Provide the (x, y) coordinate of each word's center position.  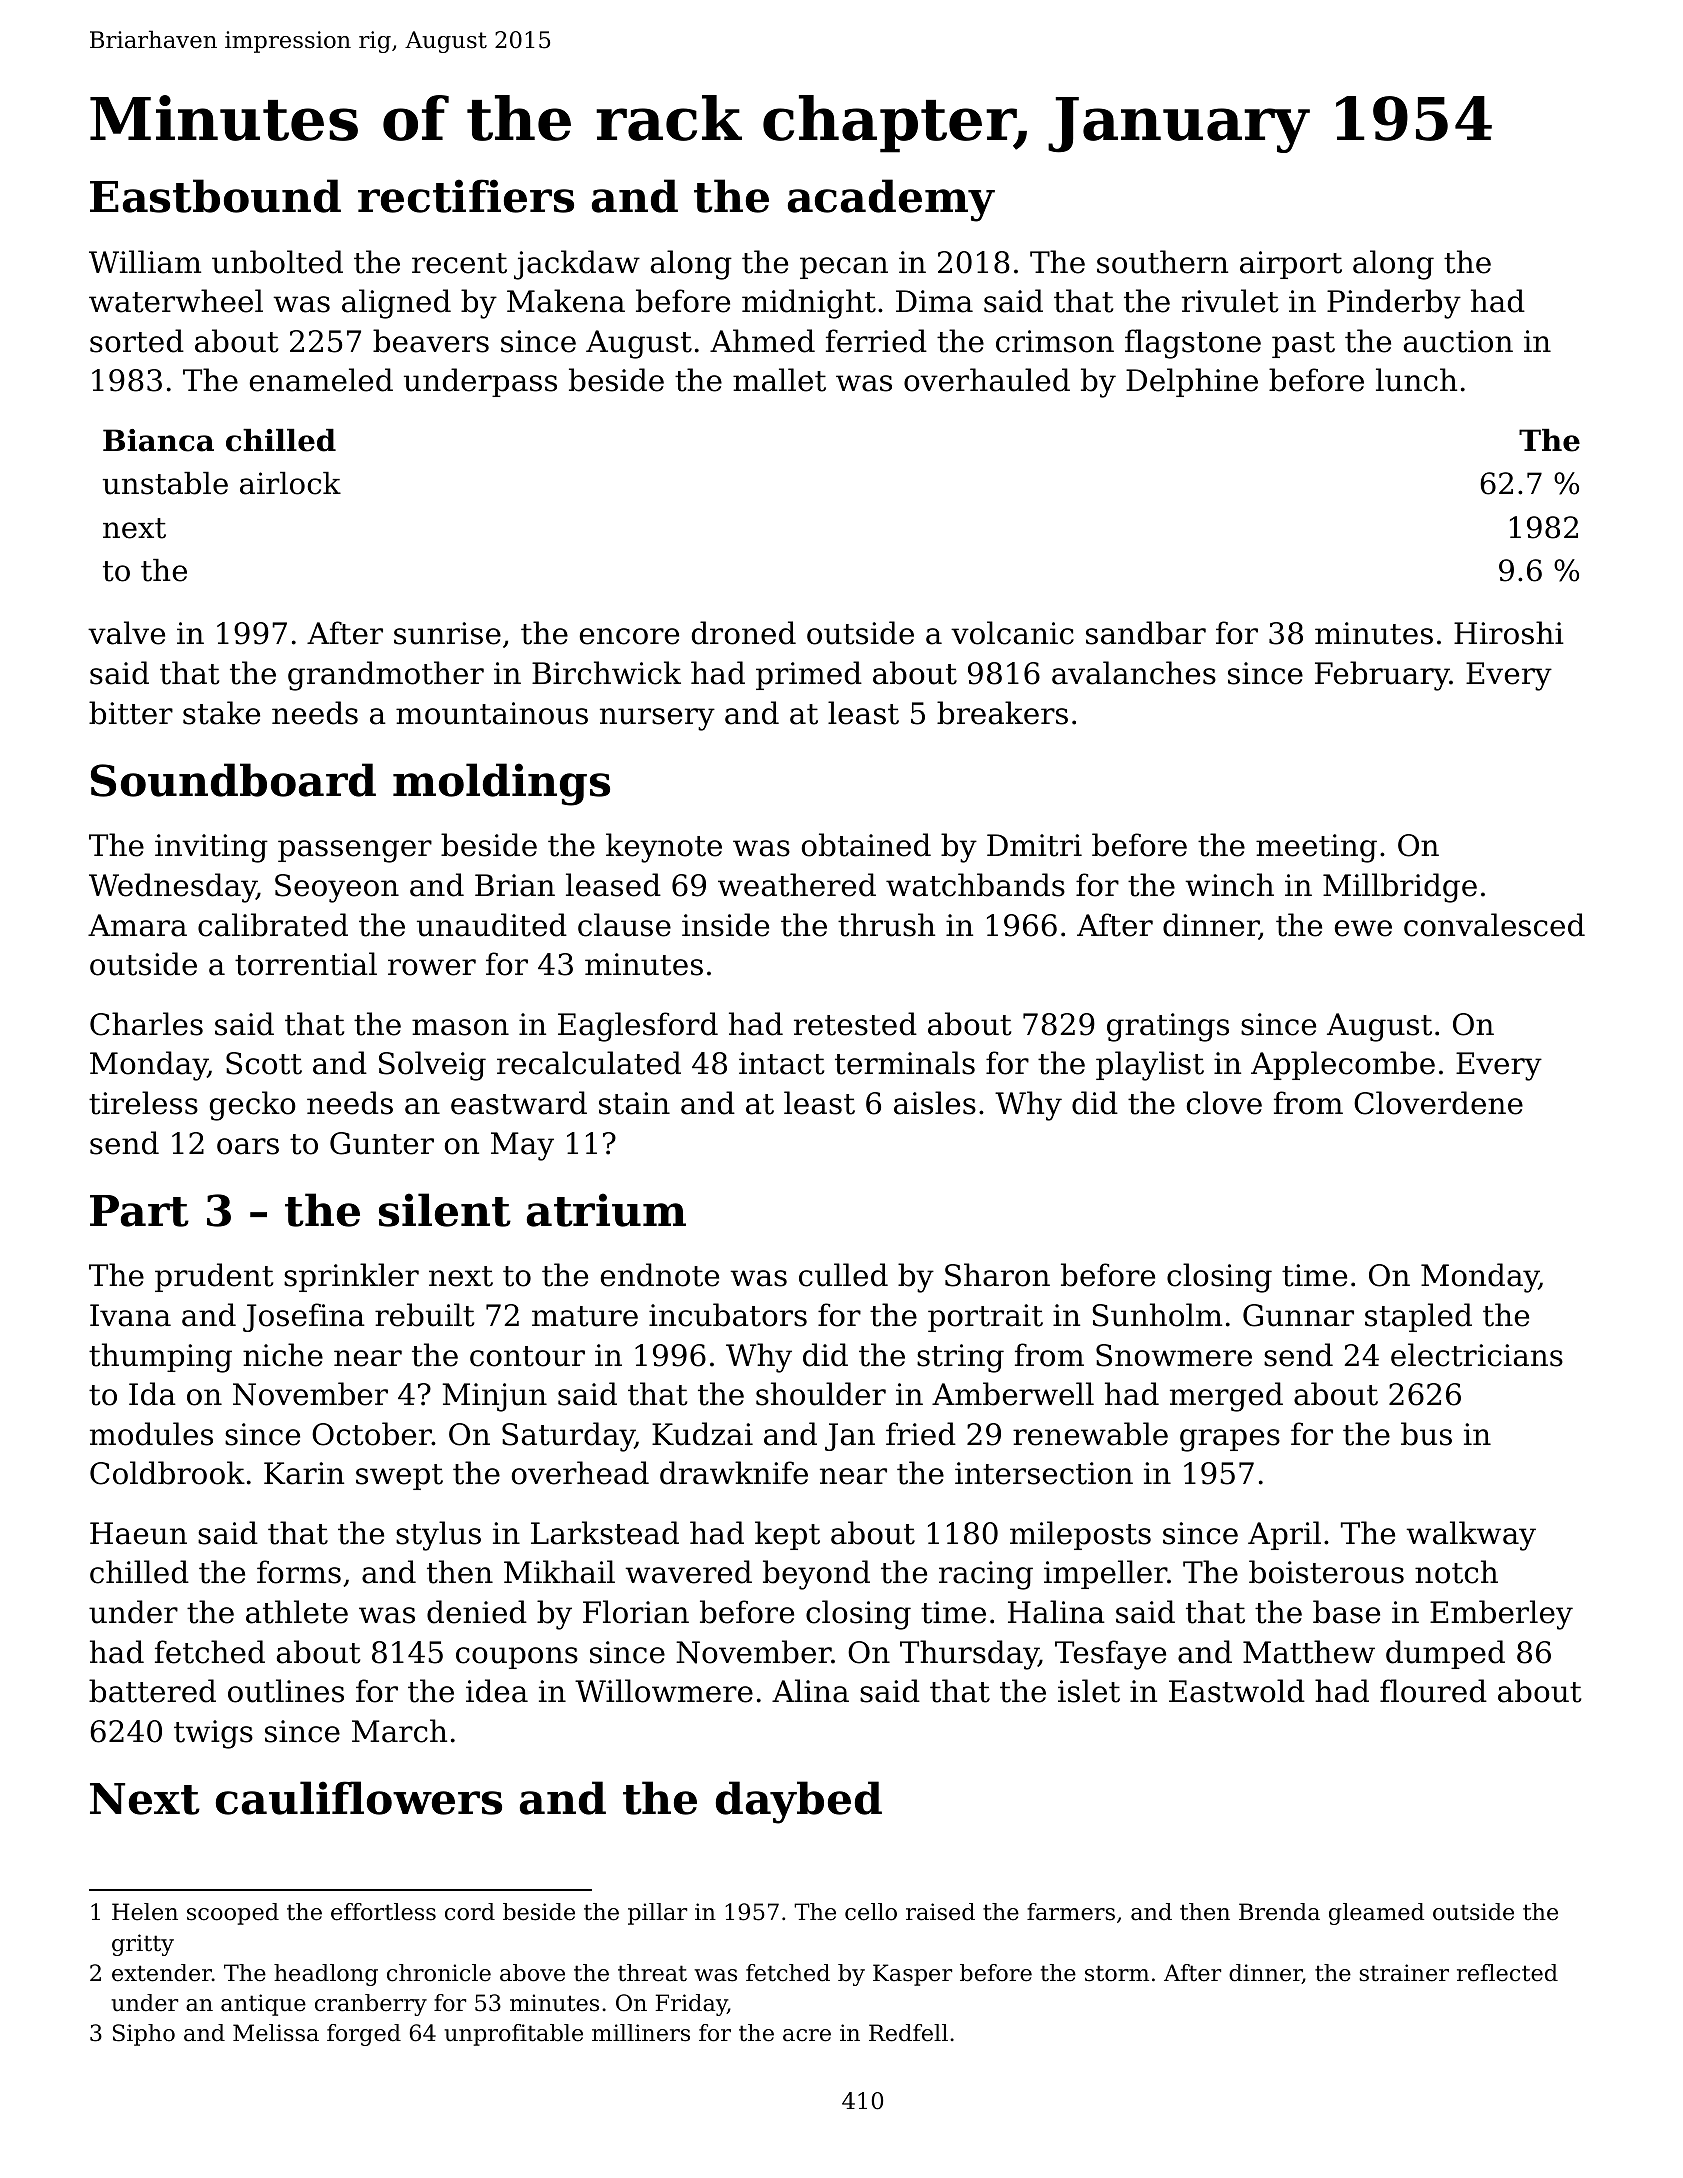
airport (1291, 265)
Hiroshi (1509, 633)
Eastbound (215, 196)
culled (843, 1275)
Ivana (130, 1315)
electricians (1477, 1355)
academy (891, 200)
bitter (131, 713)
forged (364, 2035)
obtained (866, 845)
